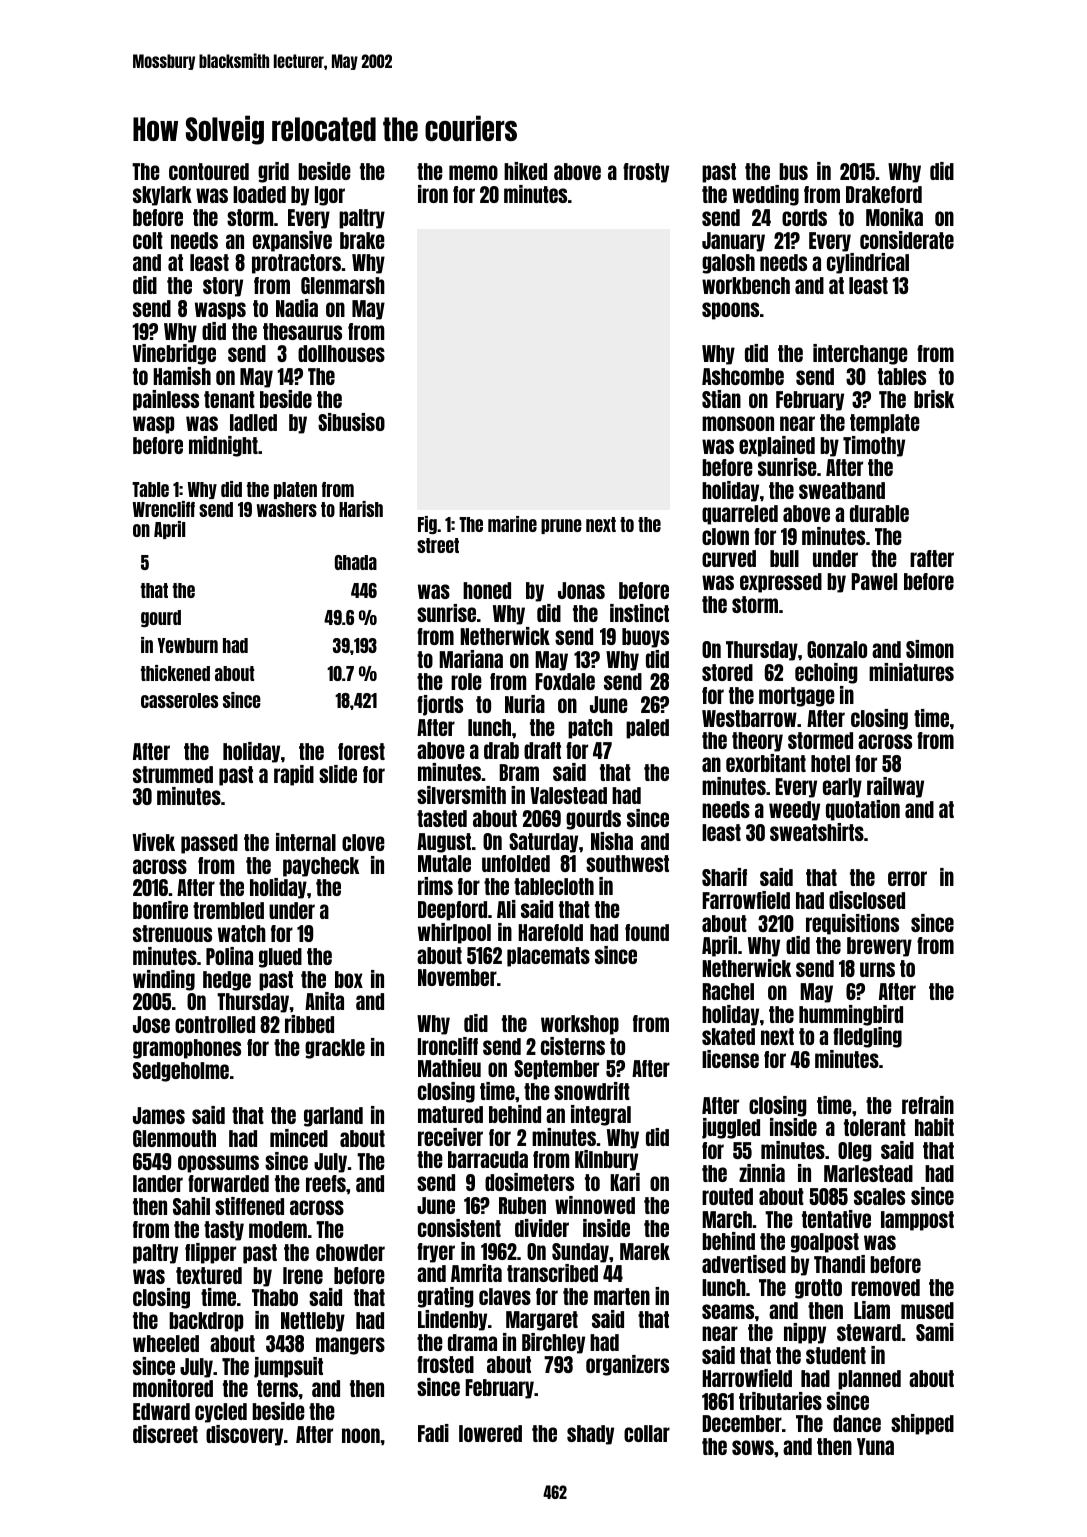 The width and height of the image is (1087, 1537). What do you see at coordinates (187, 645) in the image?
I see `Yewburn` at bounding box center [187, 645].
